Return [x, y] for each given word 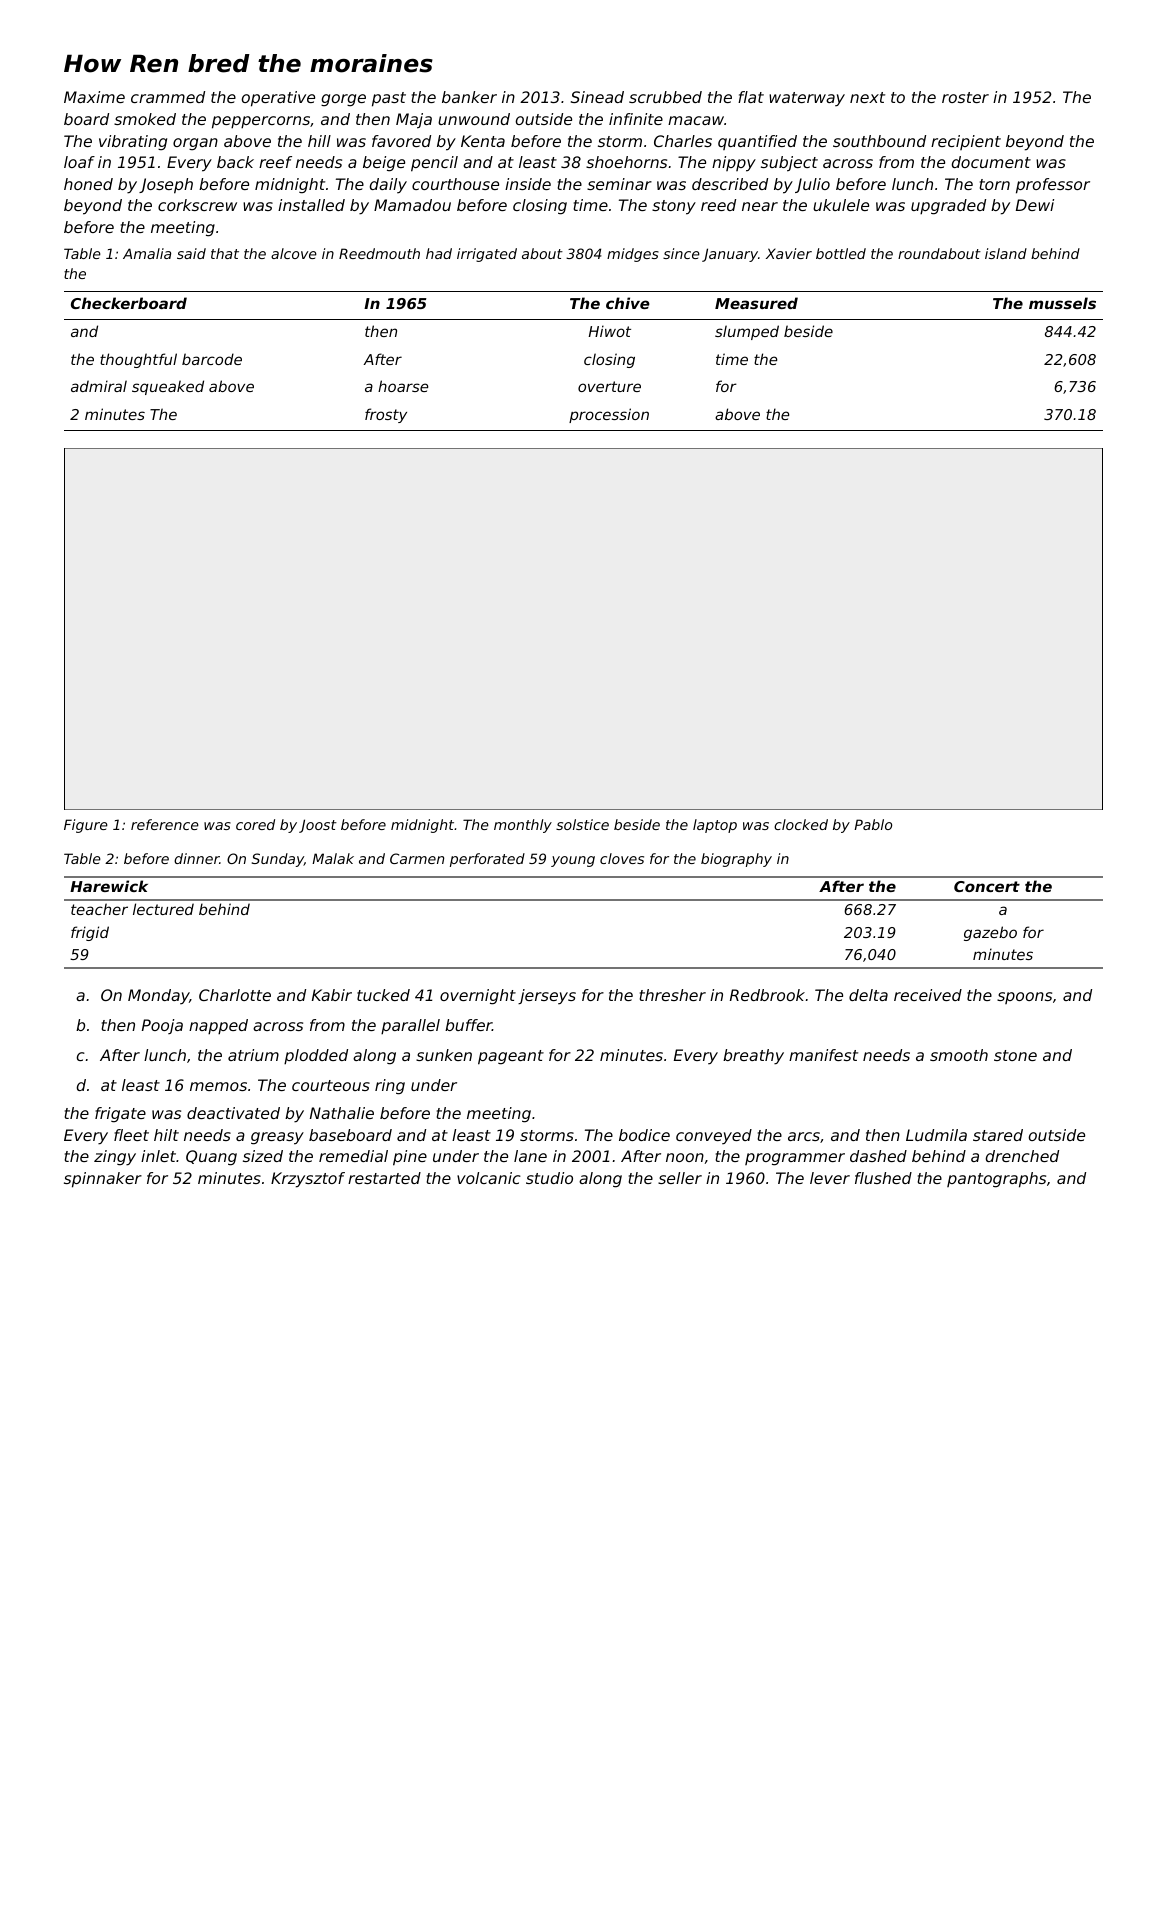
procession [609, 415]
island [1006, 253]
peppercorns [261, 122]
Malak [333, 858]
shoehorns [626, 162]
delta [868, 995]
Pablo [873, 824]
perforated [487, 860]
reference [165, 824]
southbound [879, 141]
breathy [753, 1057]
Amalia [147, 253]
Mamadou [412, 205]
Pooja [162, 1026]
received [928, 995]
